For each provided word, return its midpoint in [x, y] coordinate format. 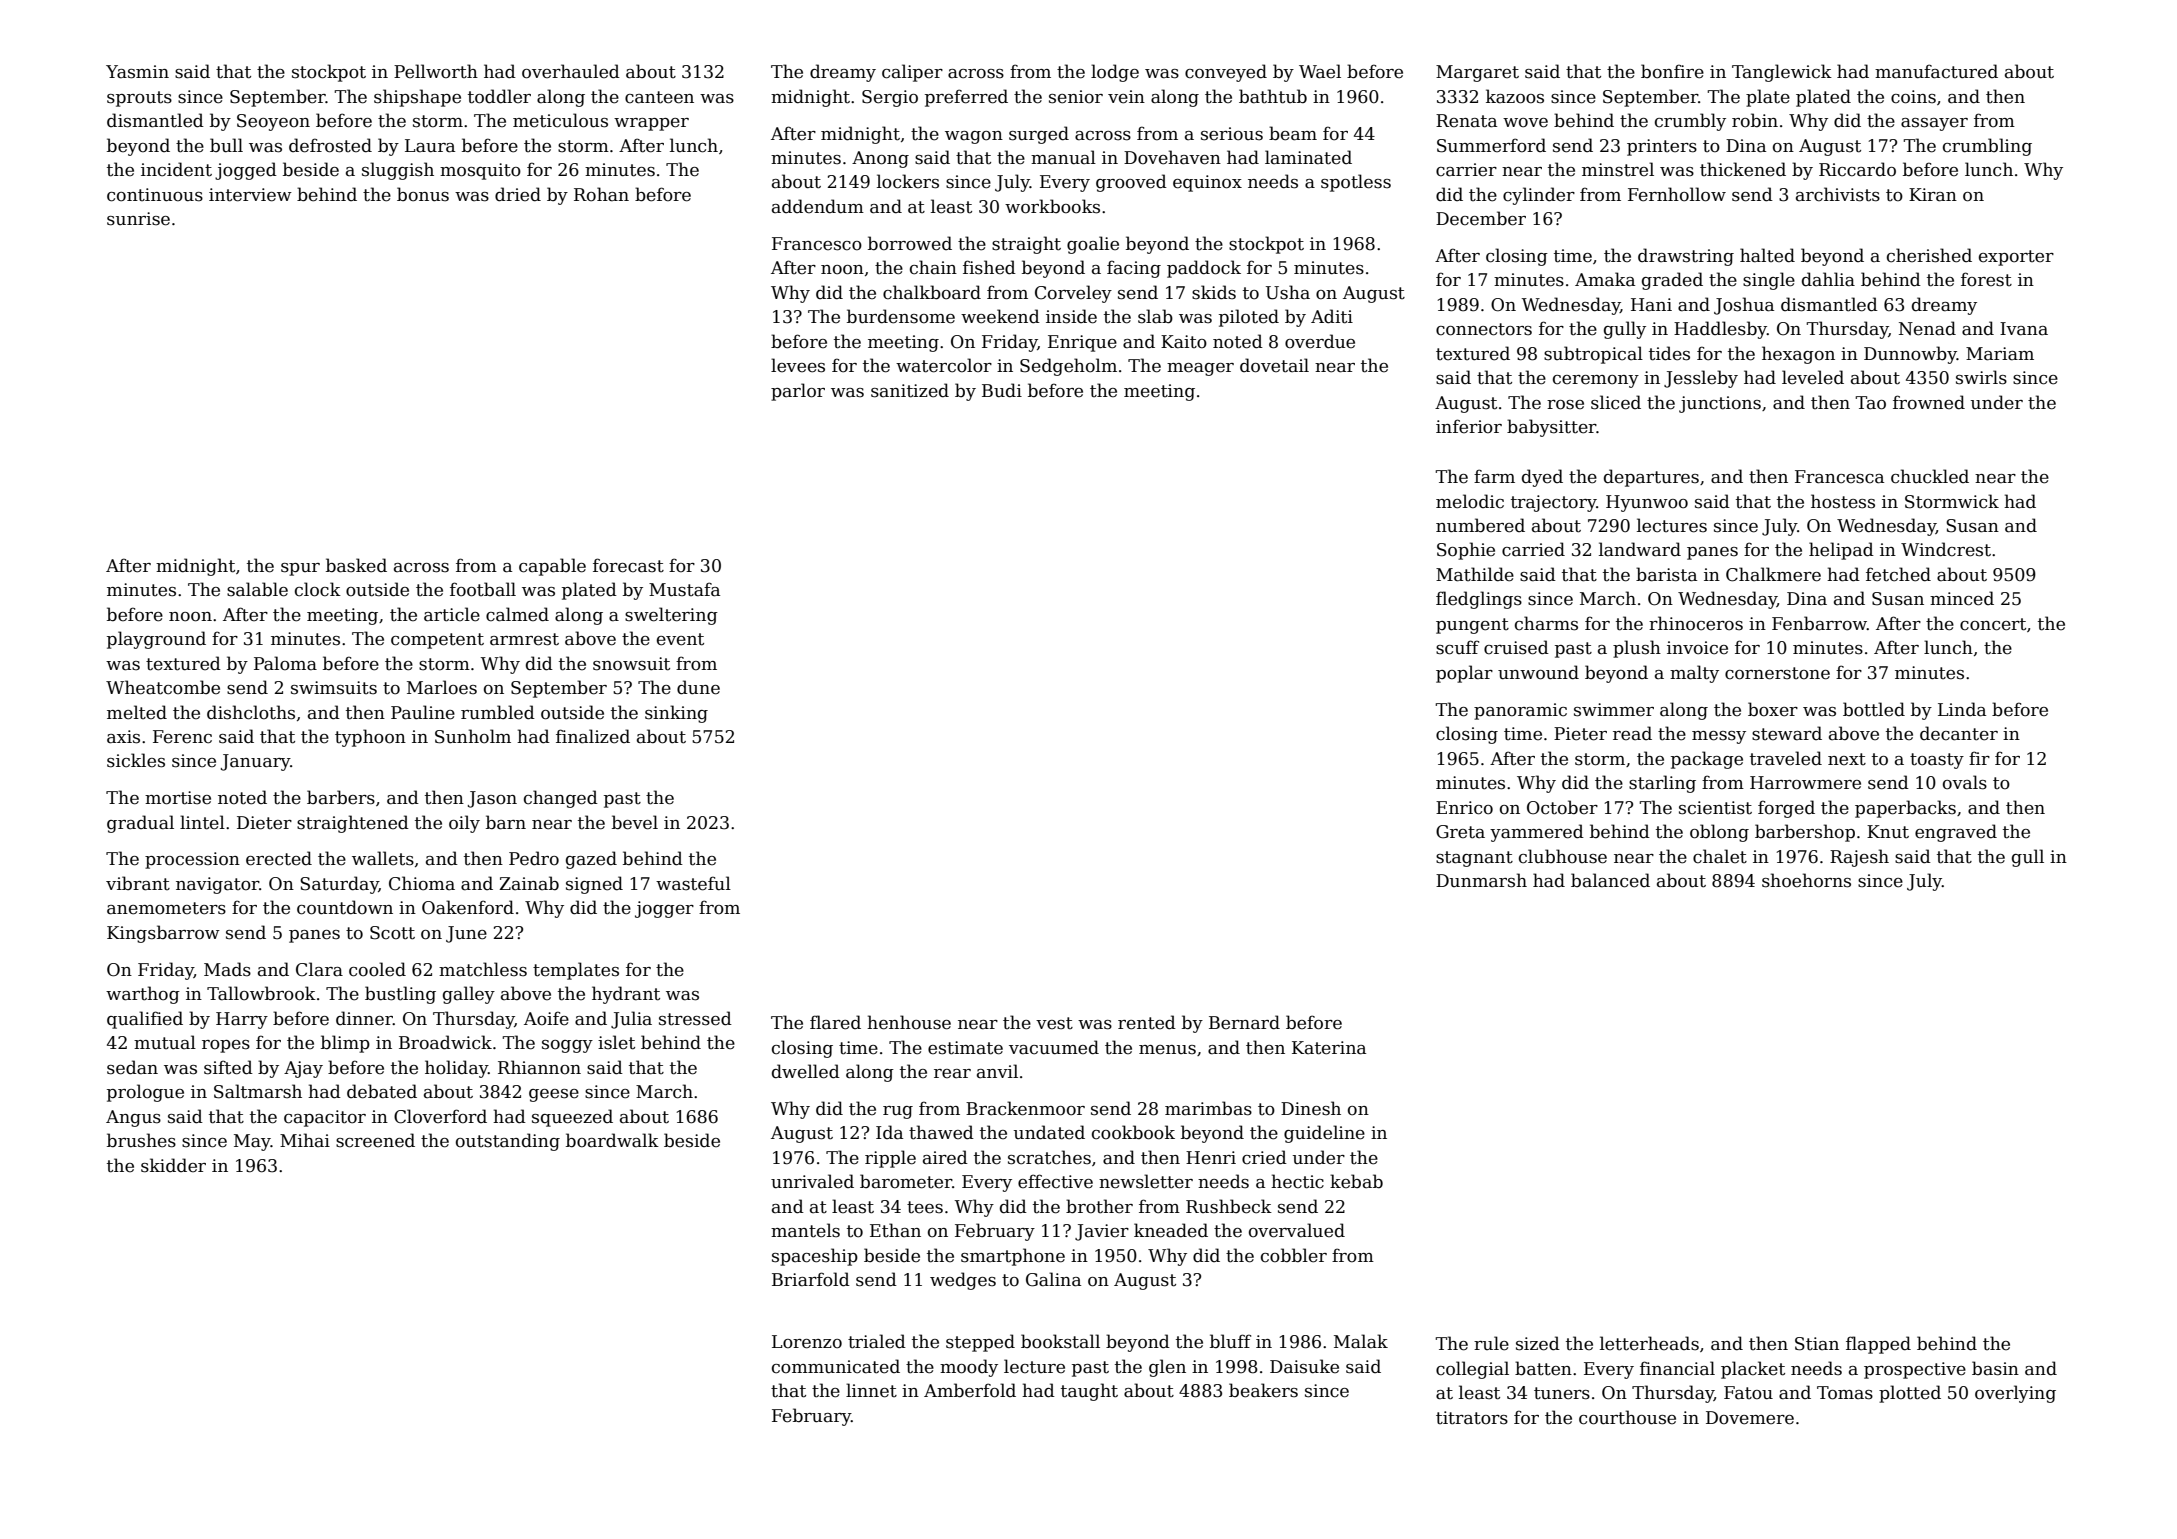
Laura [430, 146]
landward [1640, 549]
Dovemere [1750, 1418]
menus [1167, 1050]
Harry [242, 1020]
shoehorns [1806, 880]
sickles [136, 760]
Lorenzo [807, 1342]
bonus [423, 194]
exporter [2016, 258]
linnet [871, 1390]
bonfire [1672, 71]
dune [698, 687]
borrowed [910, 243]
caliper [912, 73]
